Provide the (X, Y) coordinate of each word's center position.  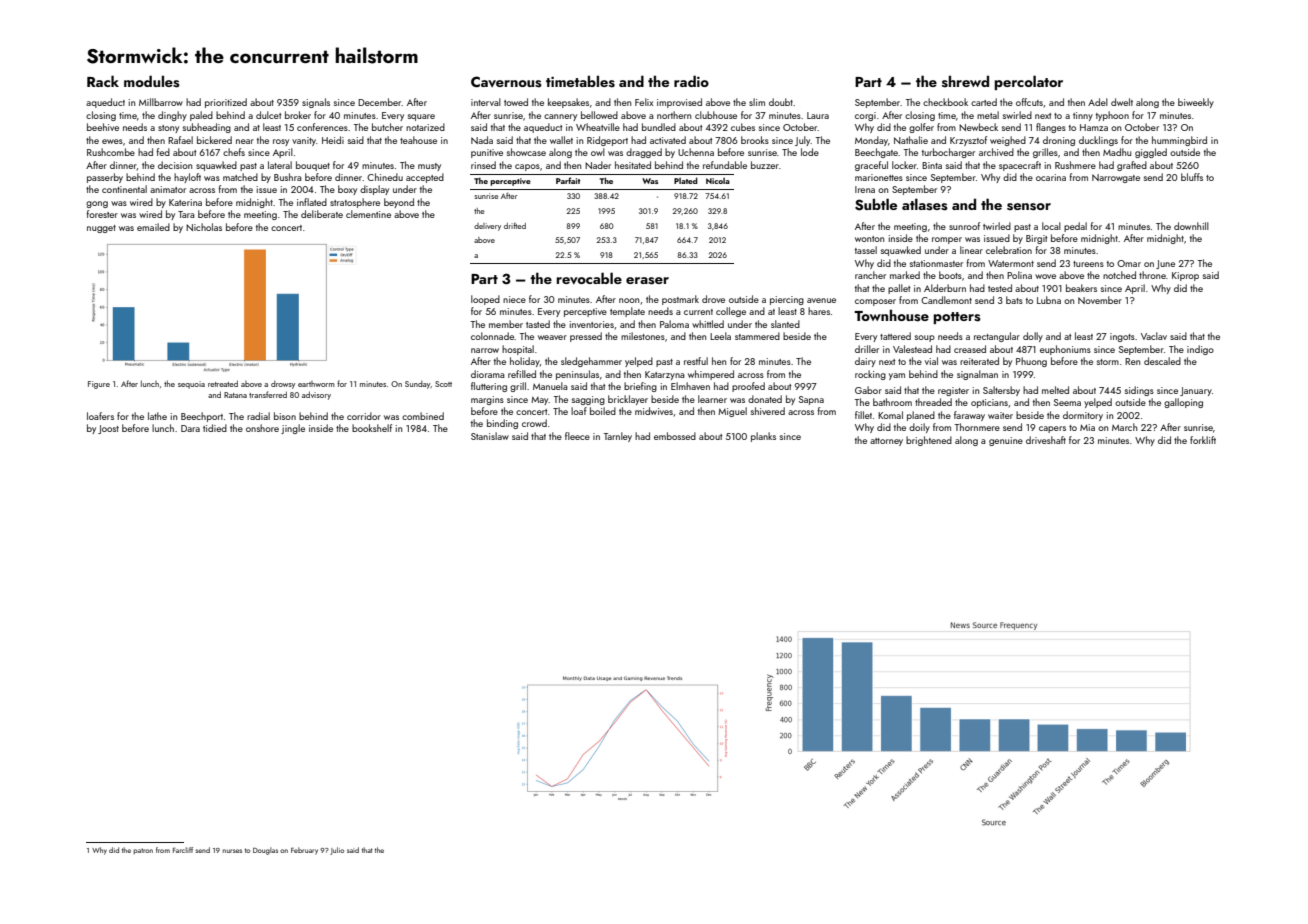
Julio (337, 851)
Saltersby (1001, 391)
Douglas (265, 851)
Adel (1098, 102)
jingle (293, 429)
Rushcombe (111, 152)
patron (143, 851)
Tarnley (618, 437)
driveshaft (1046, 440)
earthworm (316, 384)
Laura (818, 115)
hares (819, 311)
